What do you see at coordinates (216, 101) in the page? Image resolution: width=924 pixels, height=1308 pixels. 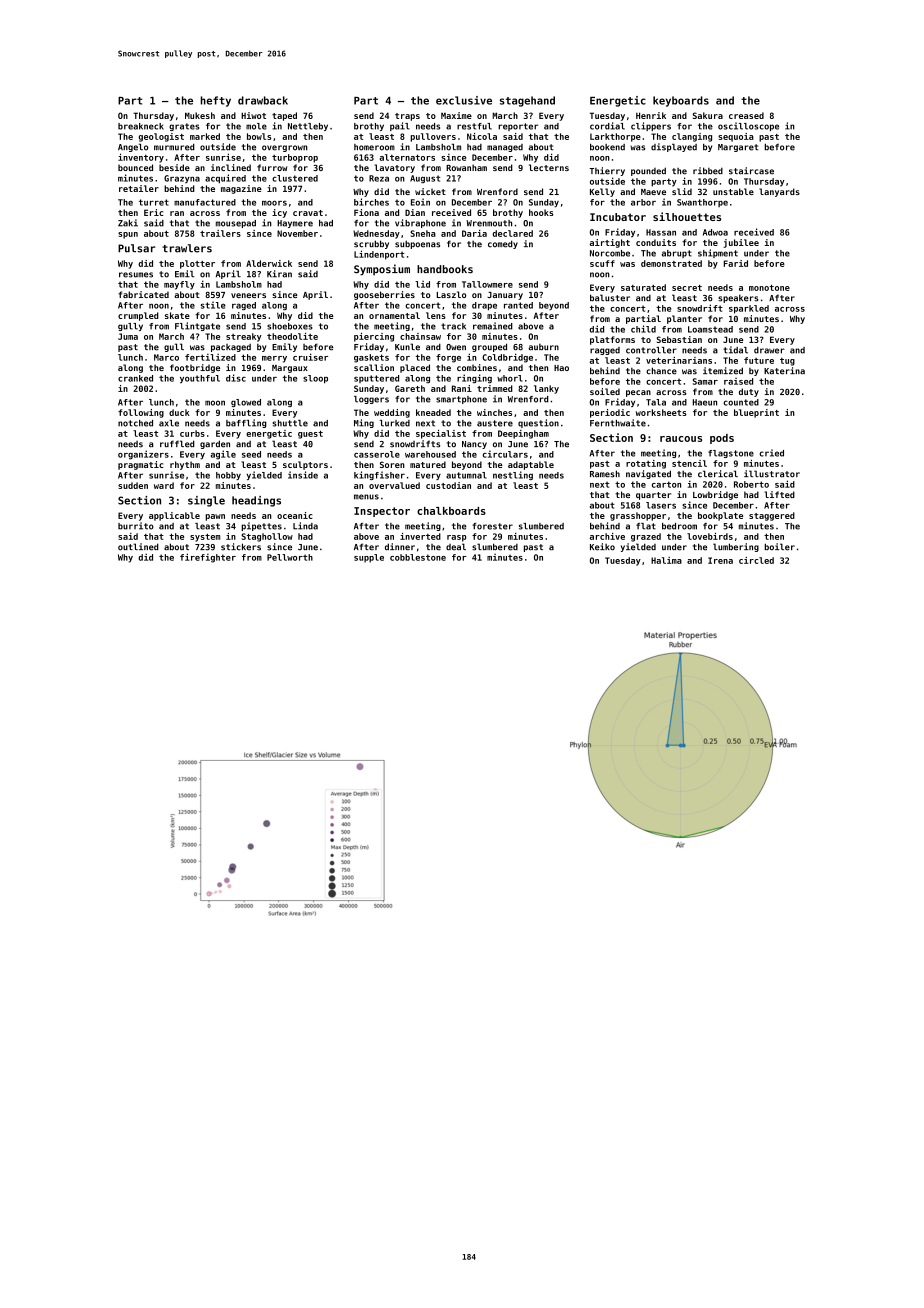 I see `hefty` at bounding box center [216, 101].
